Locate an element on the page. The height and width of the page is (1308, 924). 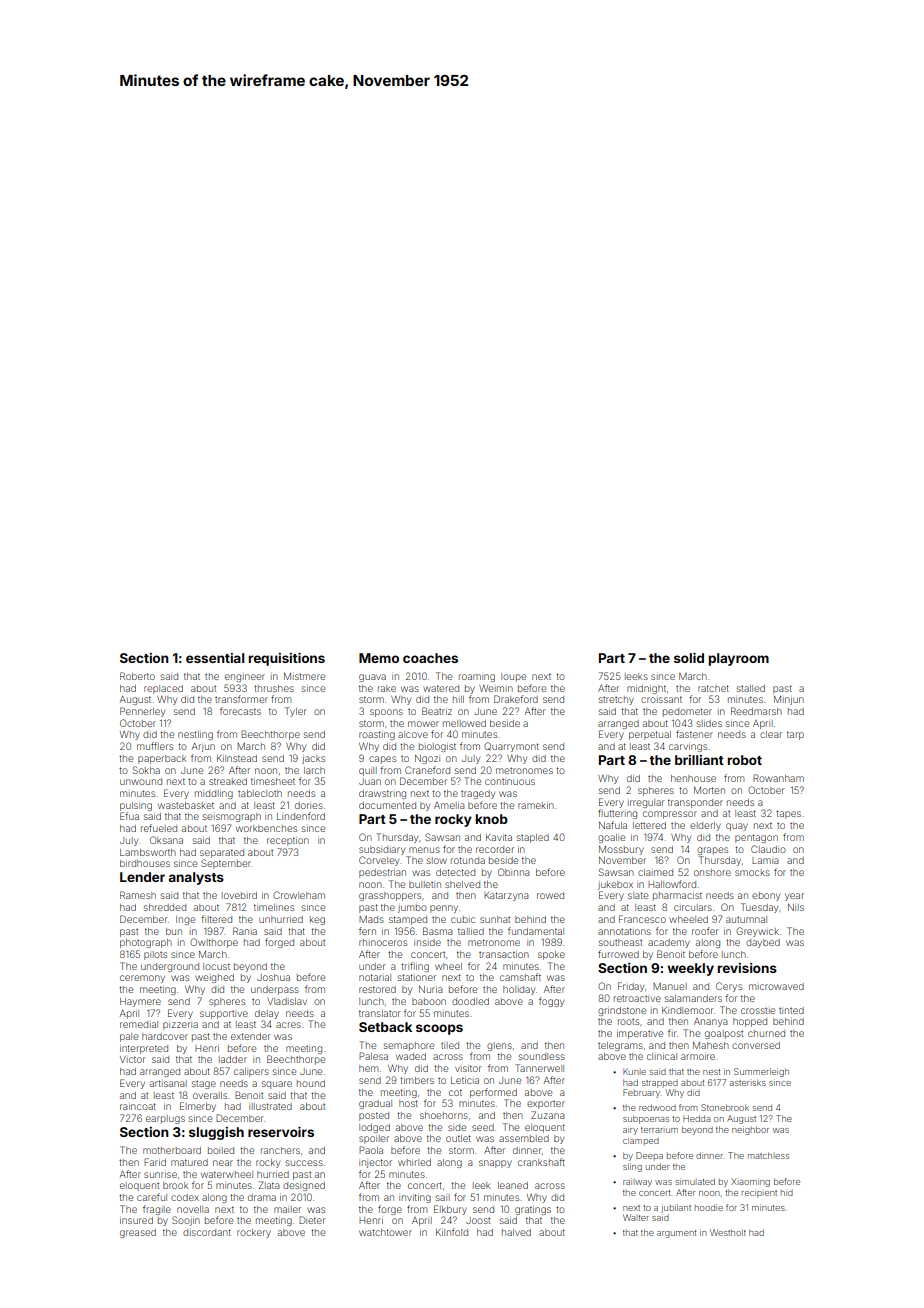
insured is located at coordinates (136, 1220).
